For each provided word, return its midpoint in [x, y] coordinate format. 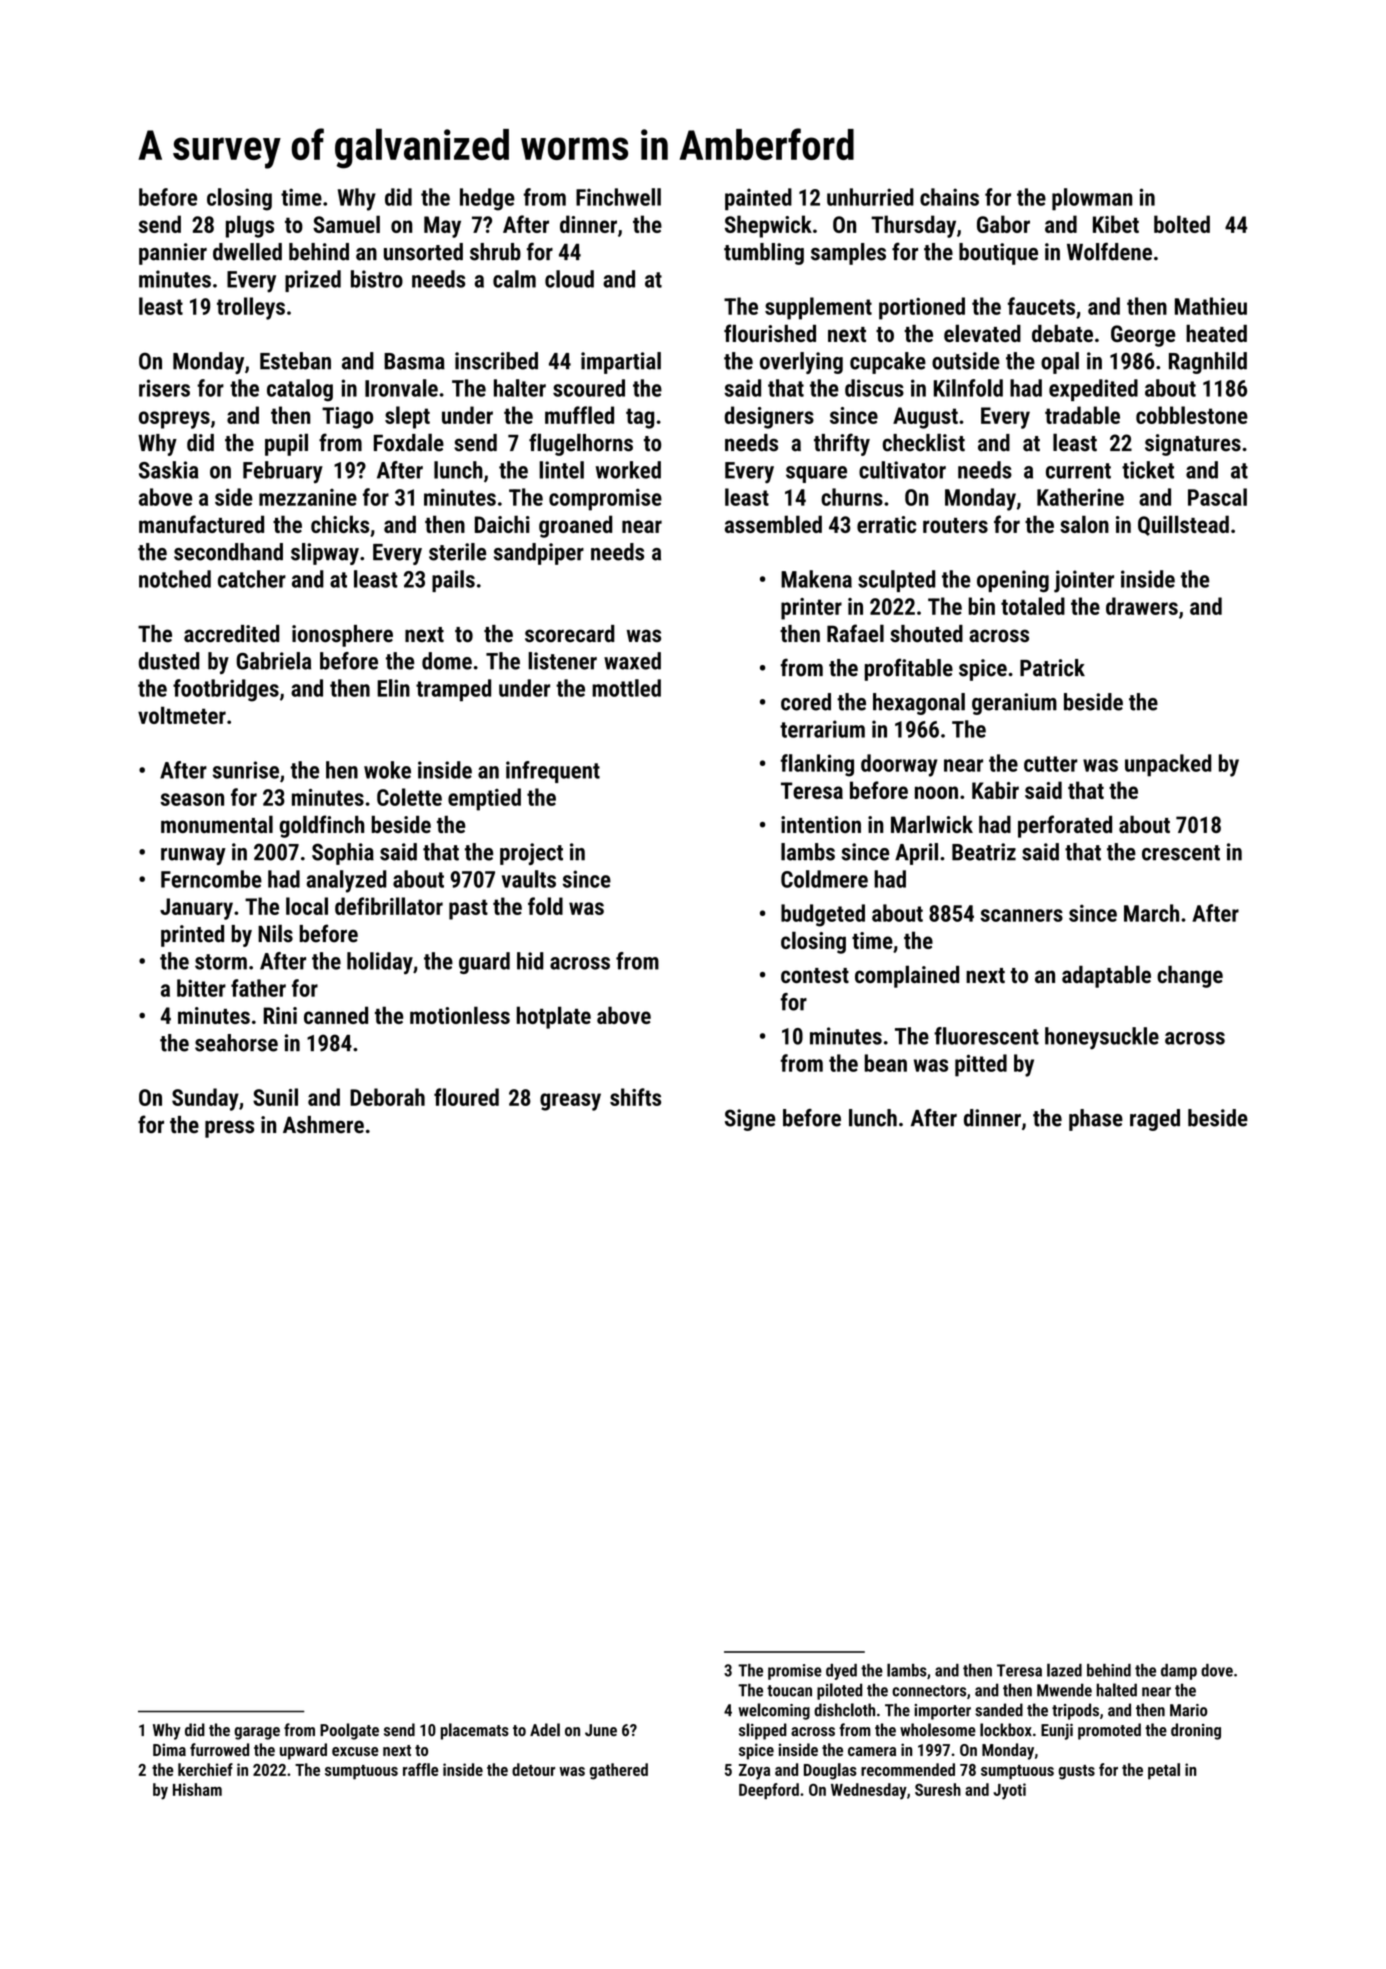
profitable [909, 669]
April [916, 854]
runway [193, 856]
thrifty [842, 444]
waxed [632, 661]
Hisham [197, 1789]
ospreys [174, 420]
